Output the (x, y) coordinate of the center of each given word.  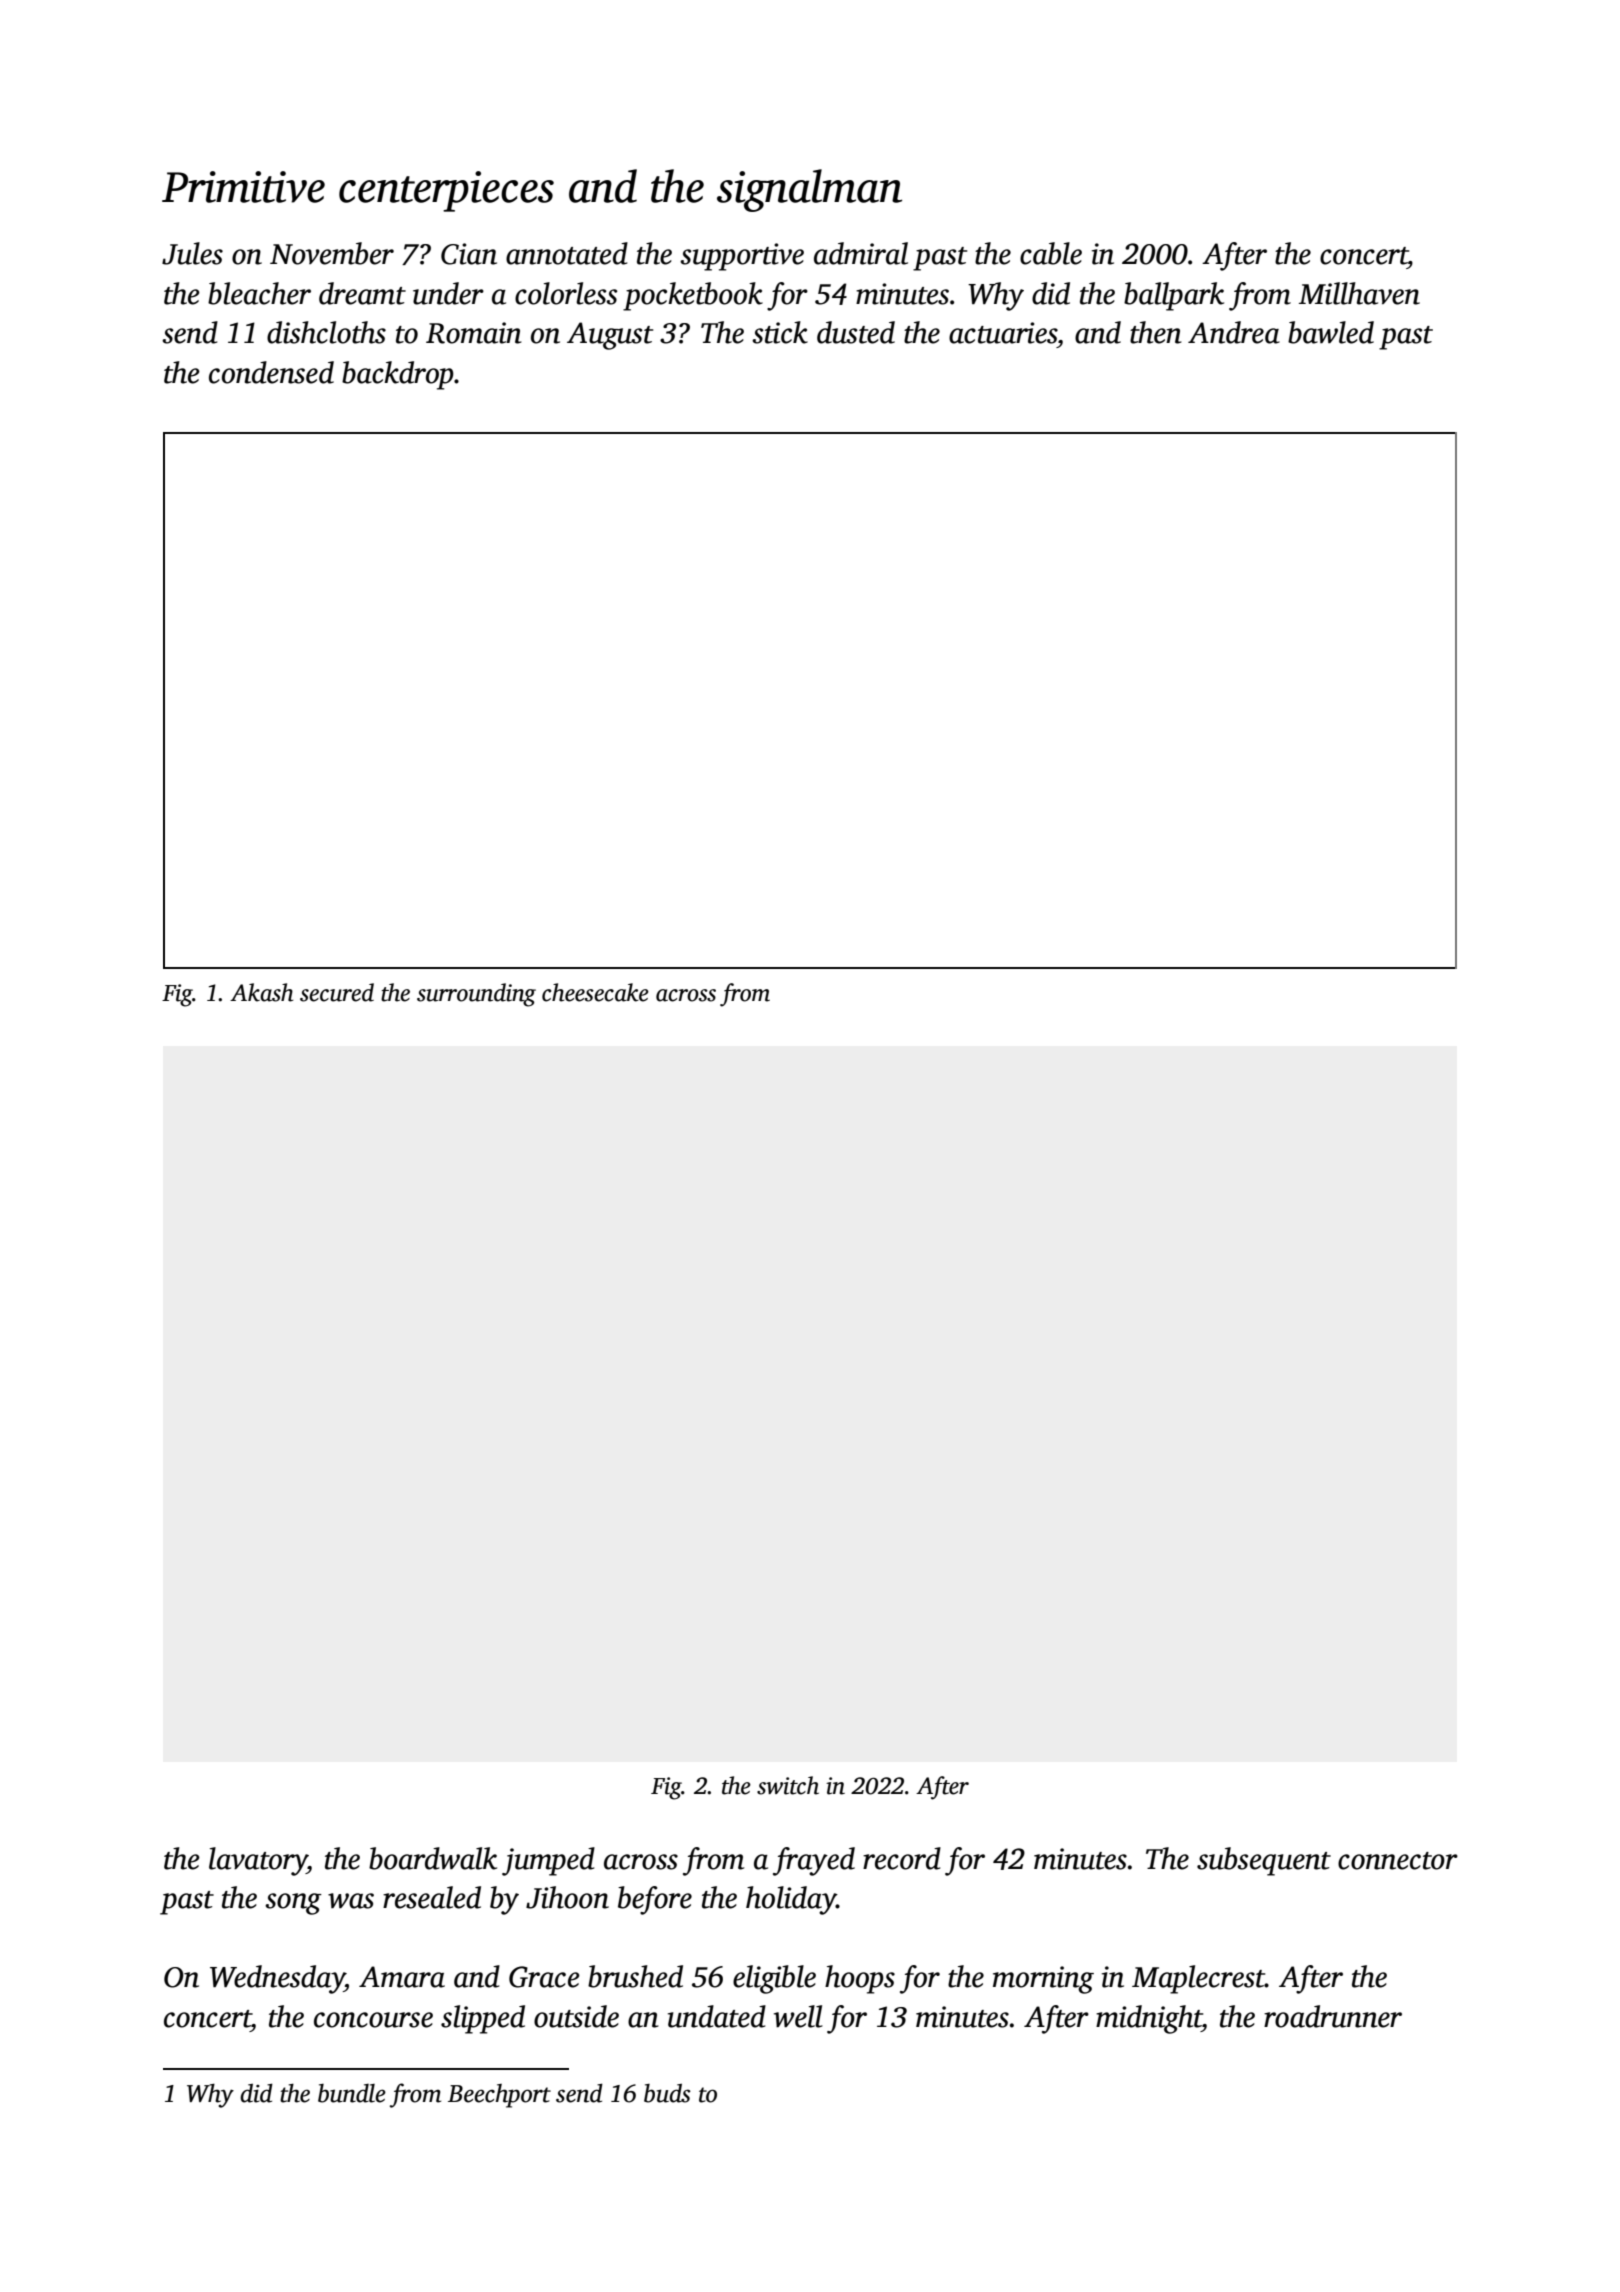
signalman (809, 190)
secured (337, 992)
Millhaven (1359, 293)
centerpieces (446, 191)
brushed (635, 1976)
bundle (352, 2093)
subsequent (1264, 1861)
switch (788, 1785)
